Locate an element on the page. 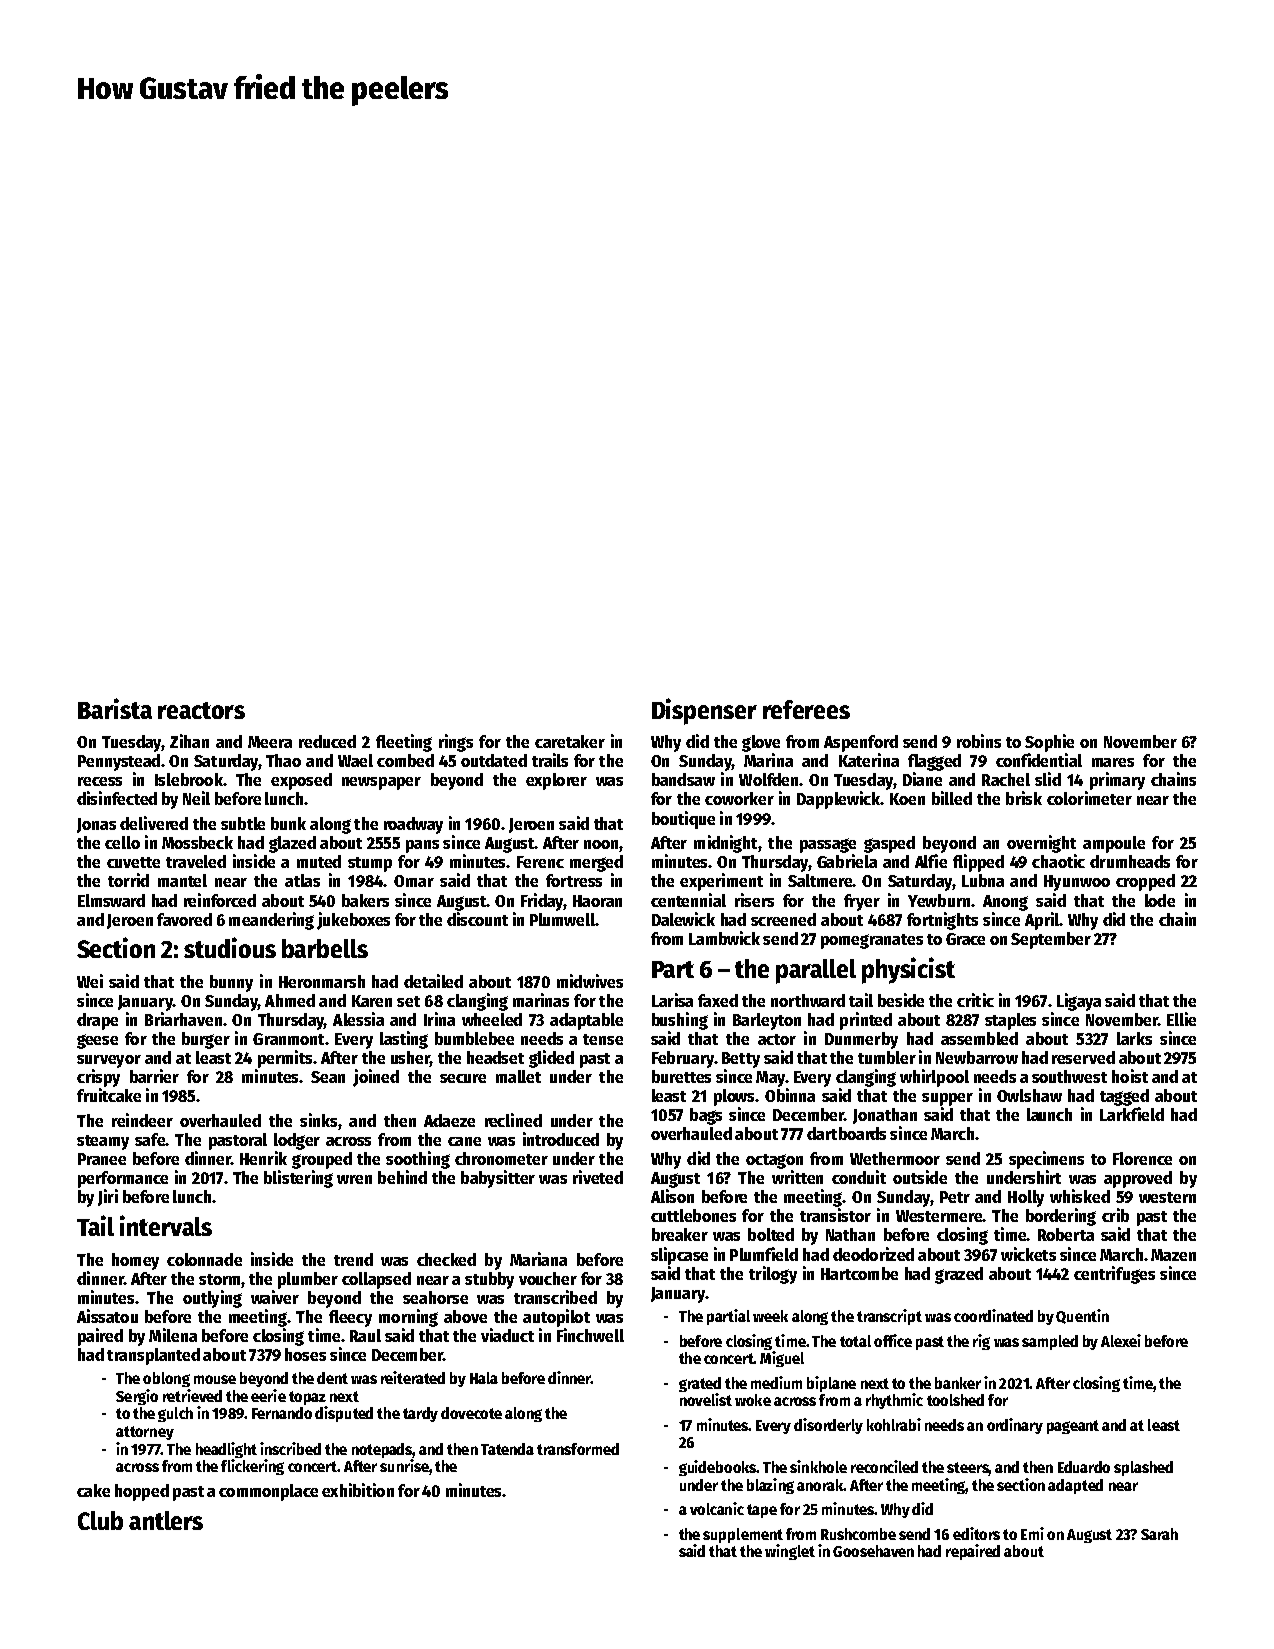 This document has height=1649, width=1274. trend is located at coordinates (353, 1259).
